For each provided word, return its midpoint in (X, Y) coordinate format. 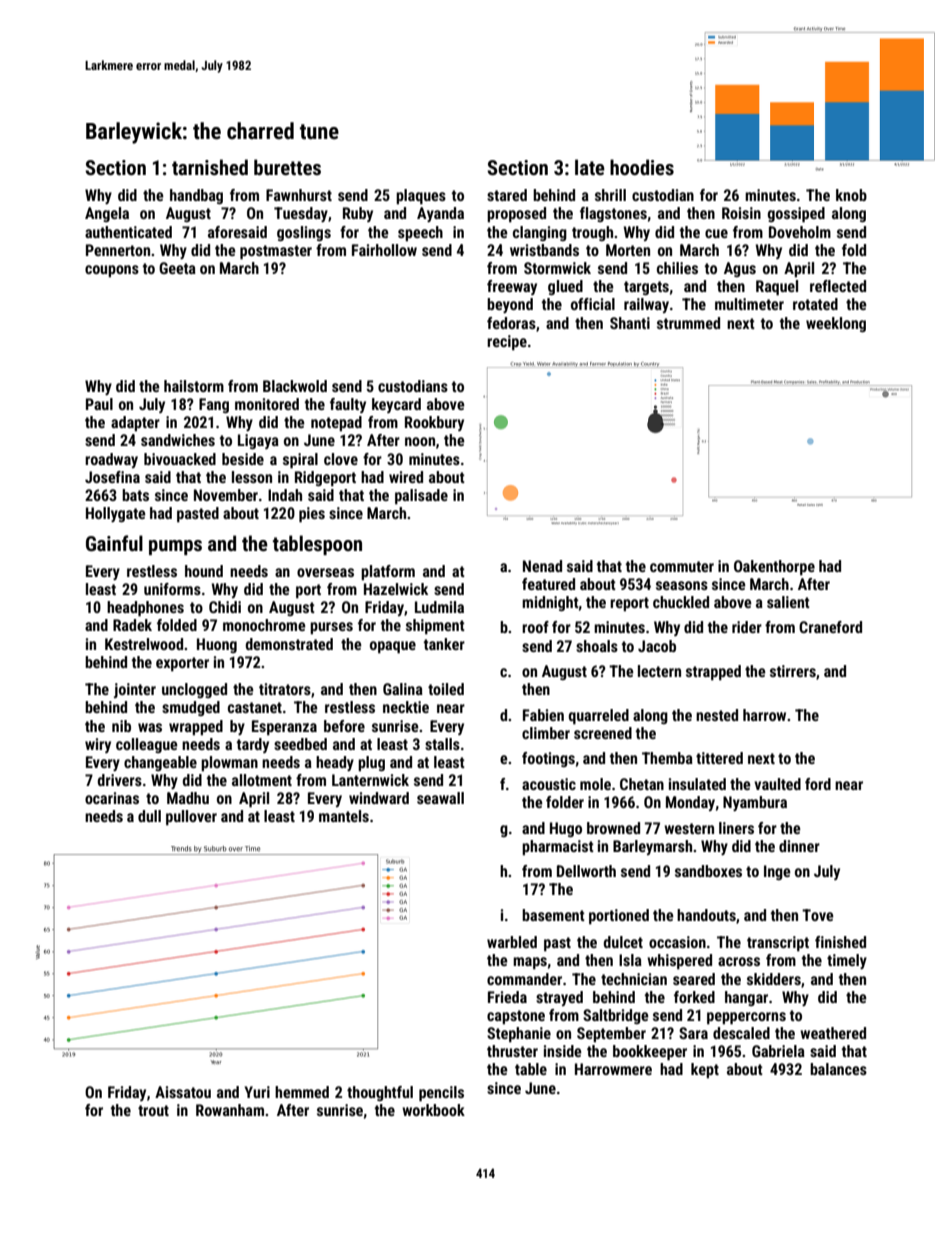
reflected (838, 286)
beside (243, 459)
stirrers (793, 671)
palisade (421, 497)
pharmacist (558, 848)
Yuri (257, 1092)
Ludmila (439, 607)
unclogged (194, 690)
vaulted (777, 784)
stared (507, 195)
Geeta (177, 268)
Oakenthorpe (774, 568)
